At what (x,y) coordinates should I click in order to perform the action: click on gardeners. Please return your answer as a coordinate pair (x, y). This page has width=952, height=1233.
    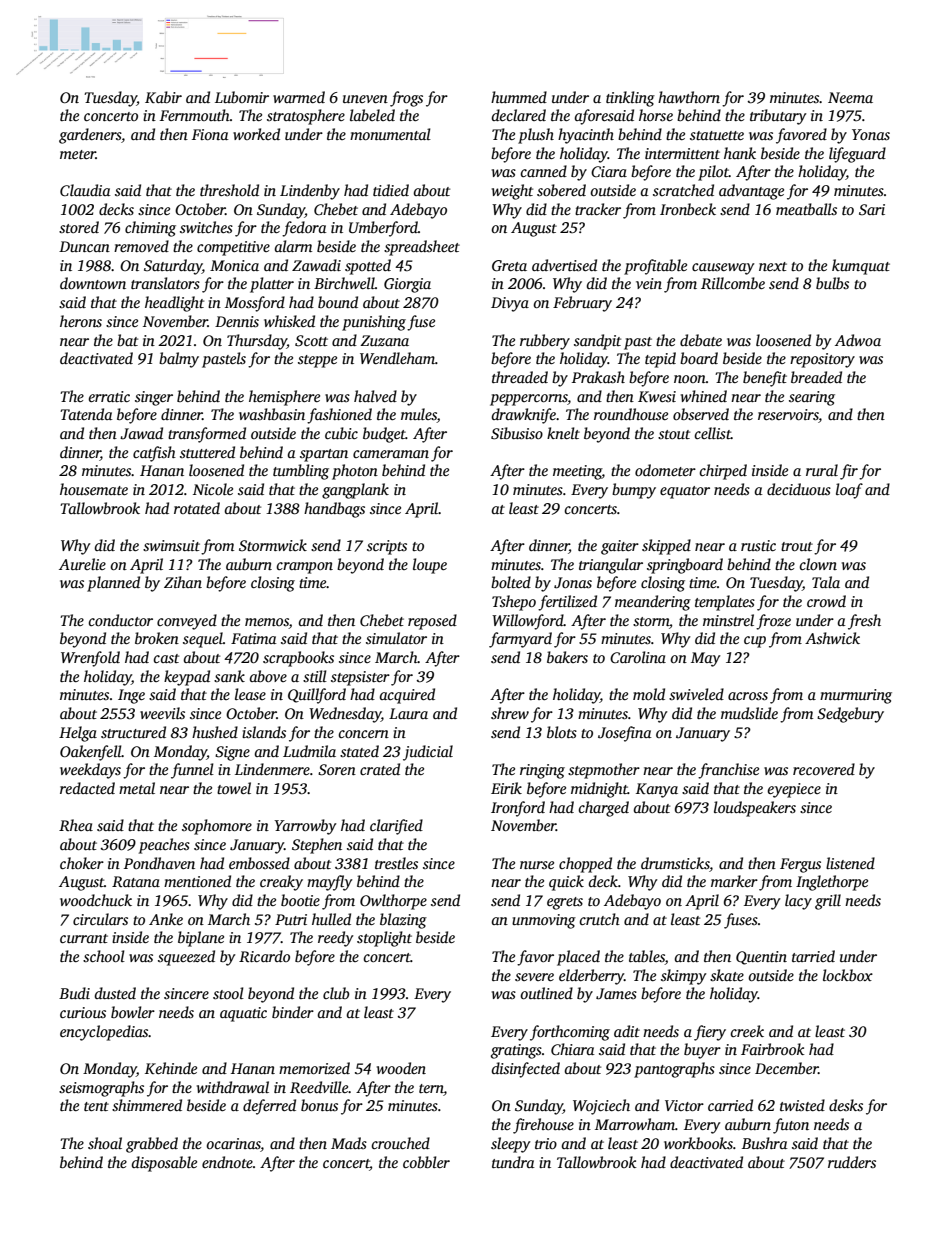
    Looking at the image, I should click on (90, 136).
